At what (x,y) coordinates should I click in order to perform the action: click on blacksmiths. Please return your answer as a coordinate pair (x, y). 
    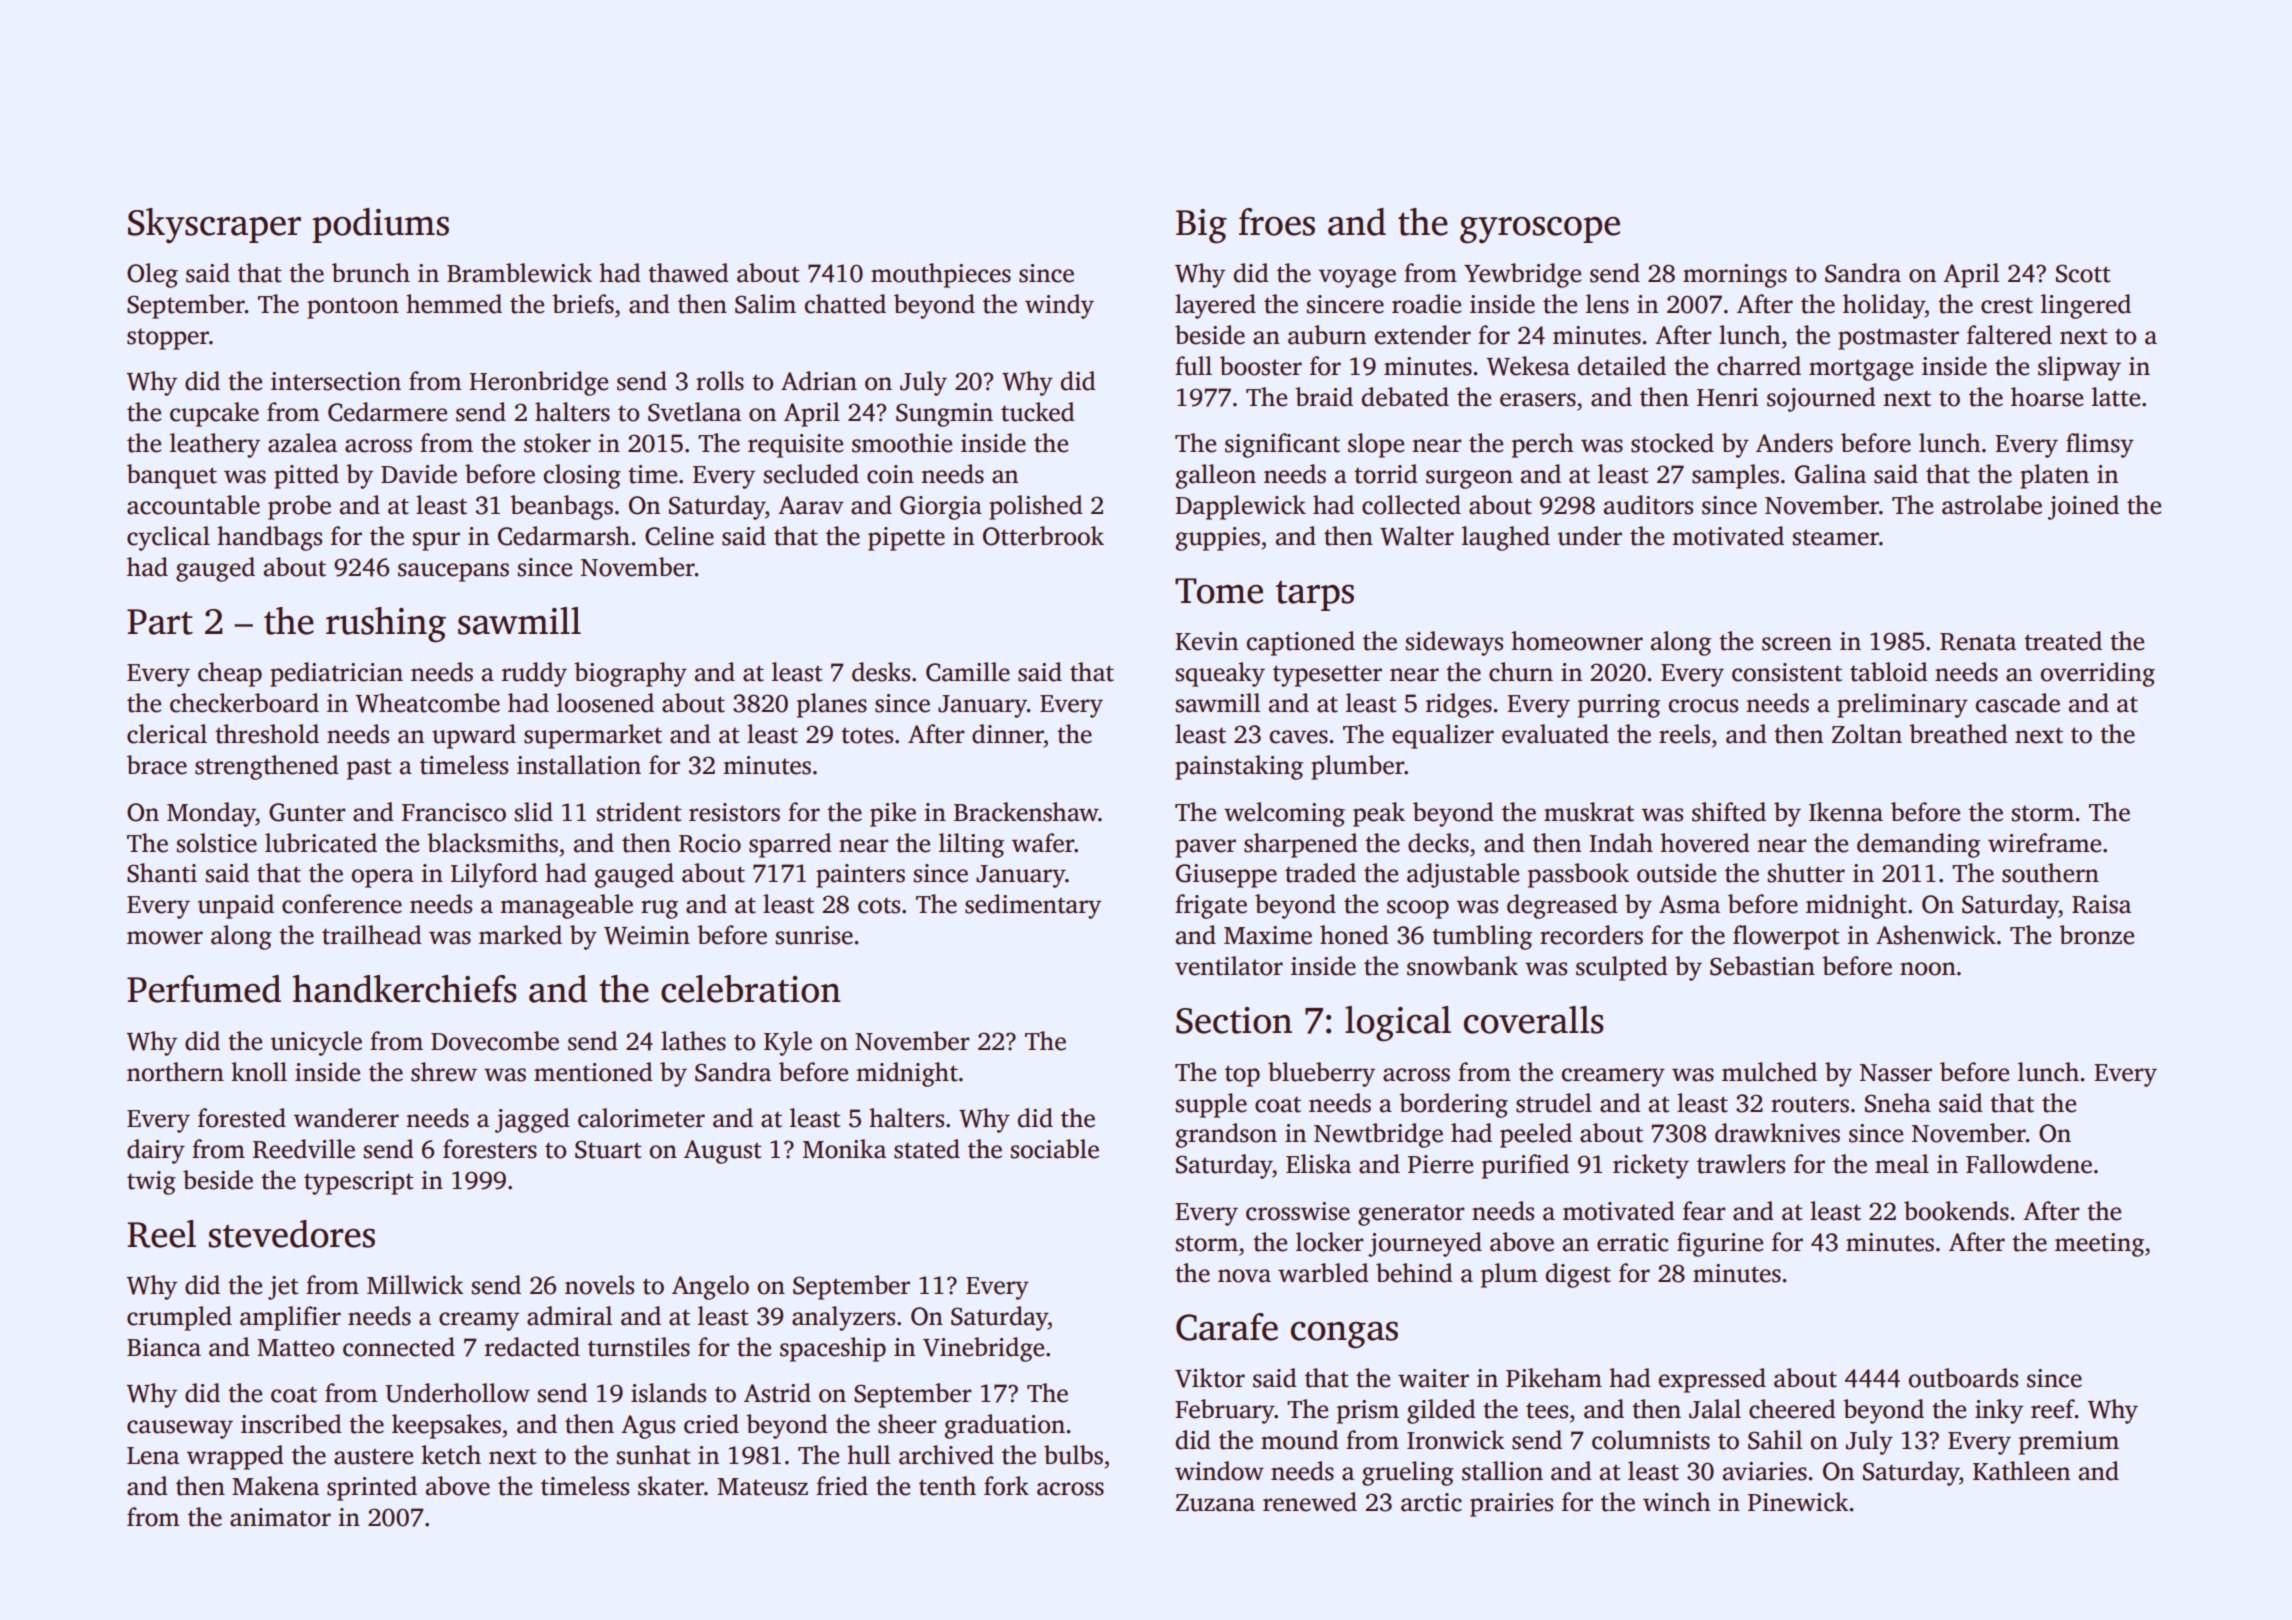
    Looking at the image, I should click on (492, 843).
